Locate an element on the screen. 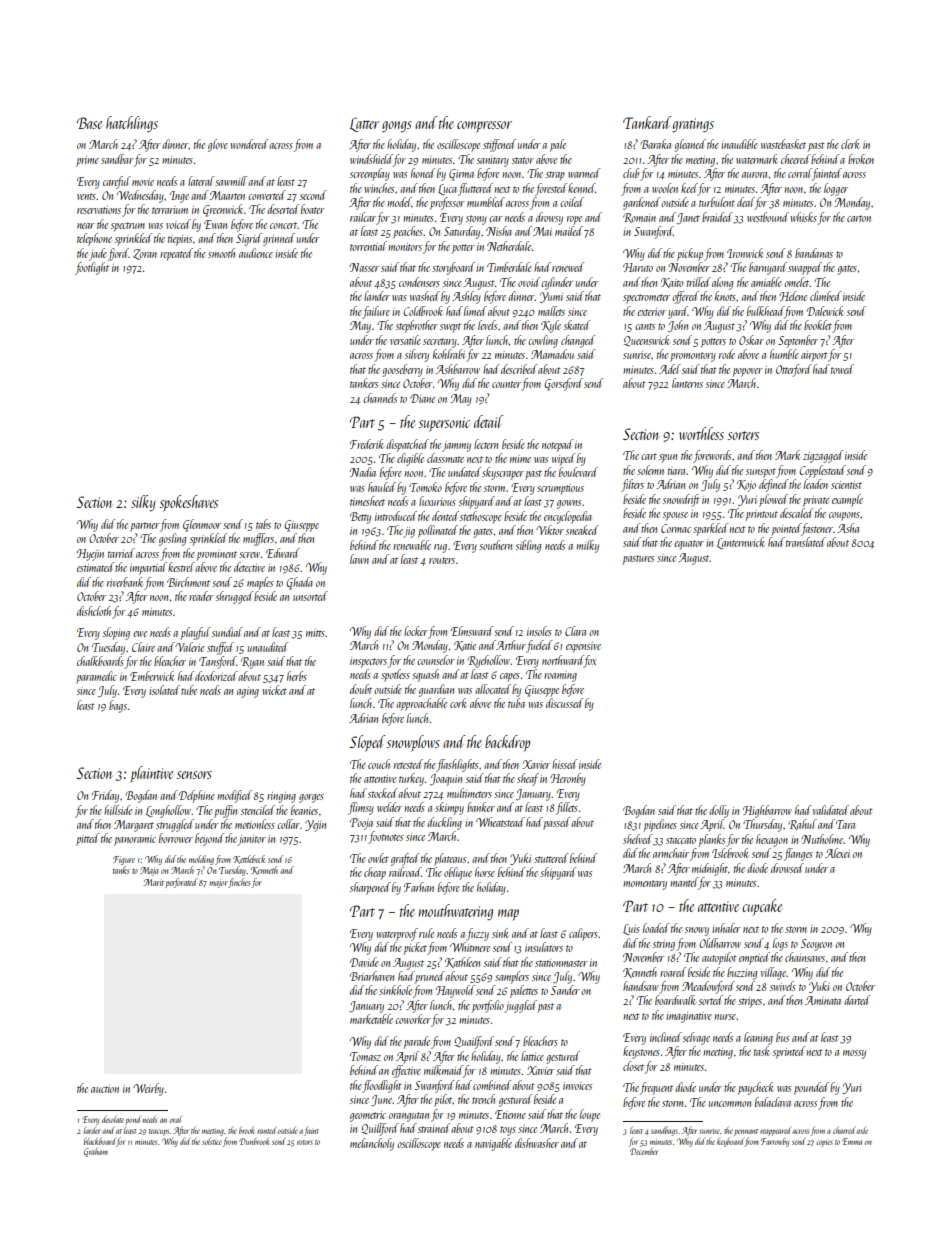 The height and width of the screenshot is (1233, 952). larder is located at coordinates (92, 1130).
